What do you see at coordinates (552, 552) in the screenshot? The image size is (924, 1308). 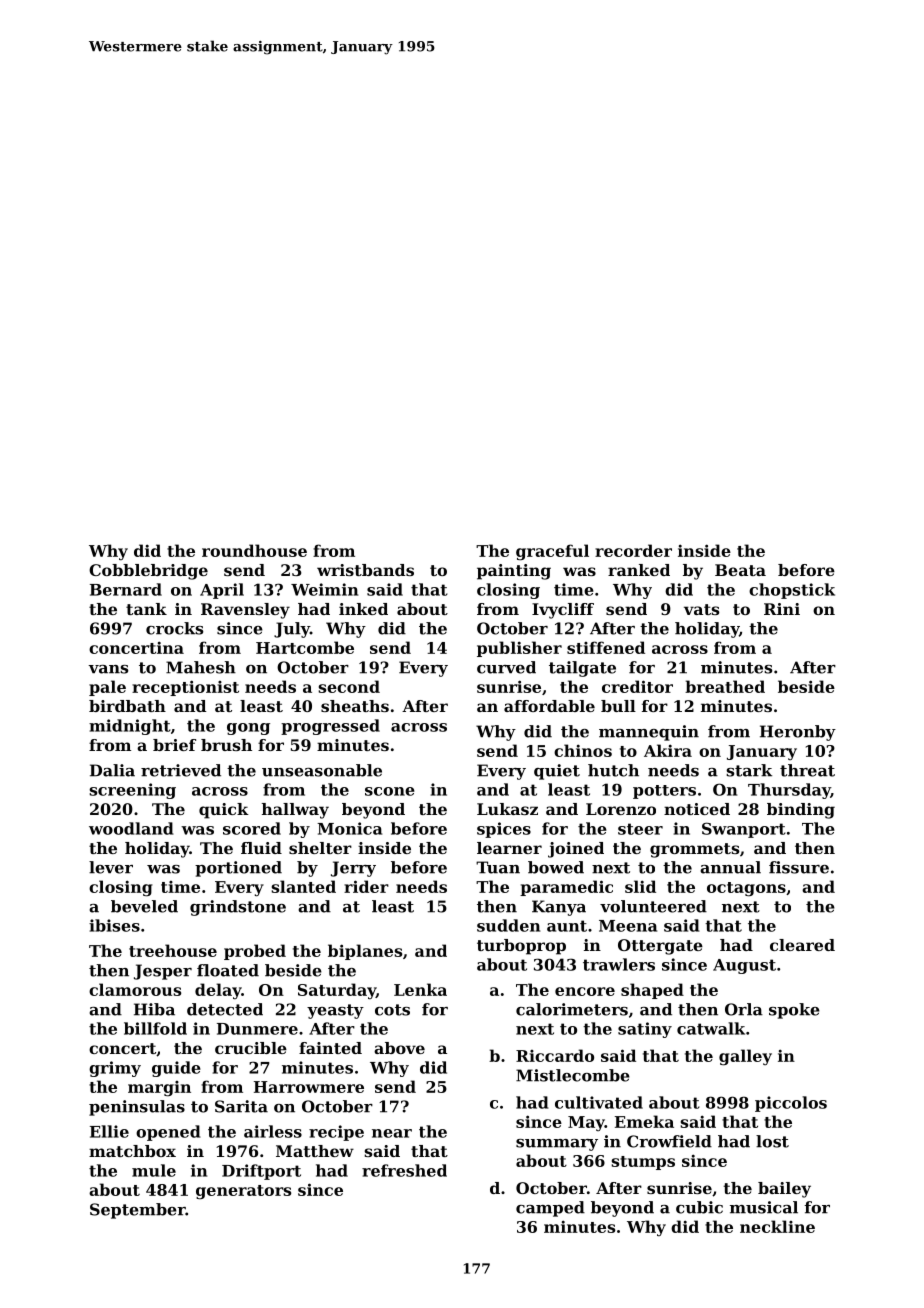 I see `graceful` at bounding box center [552, 552].
